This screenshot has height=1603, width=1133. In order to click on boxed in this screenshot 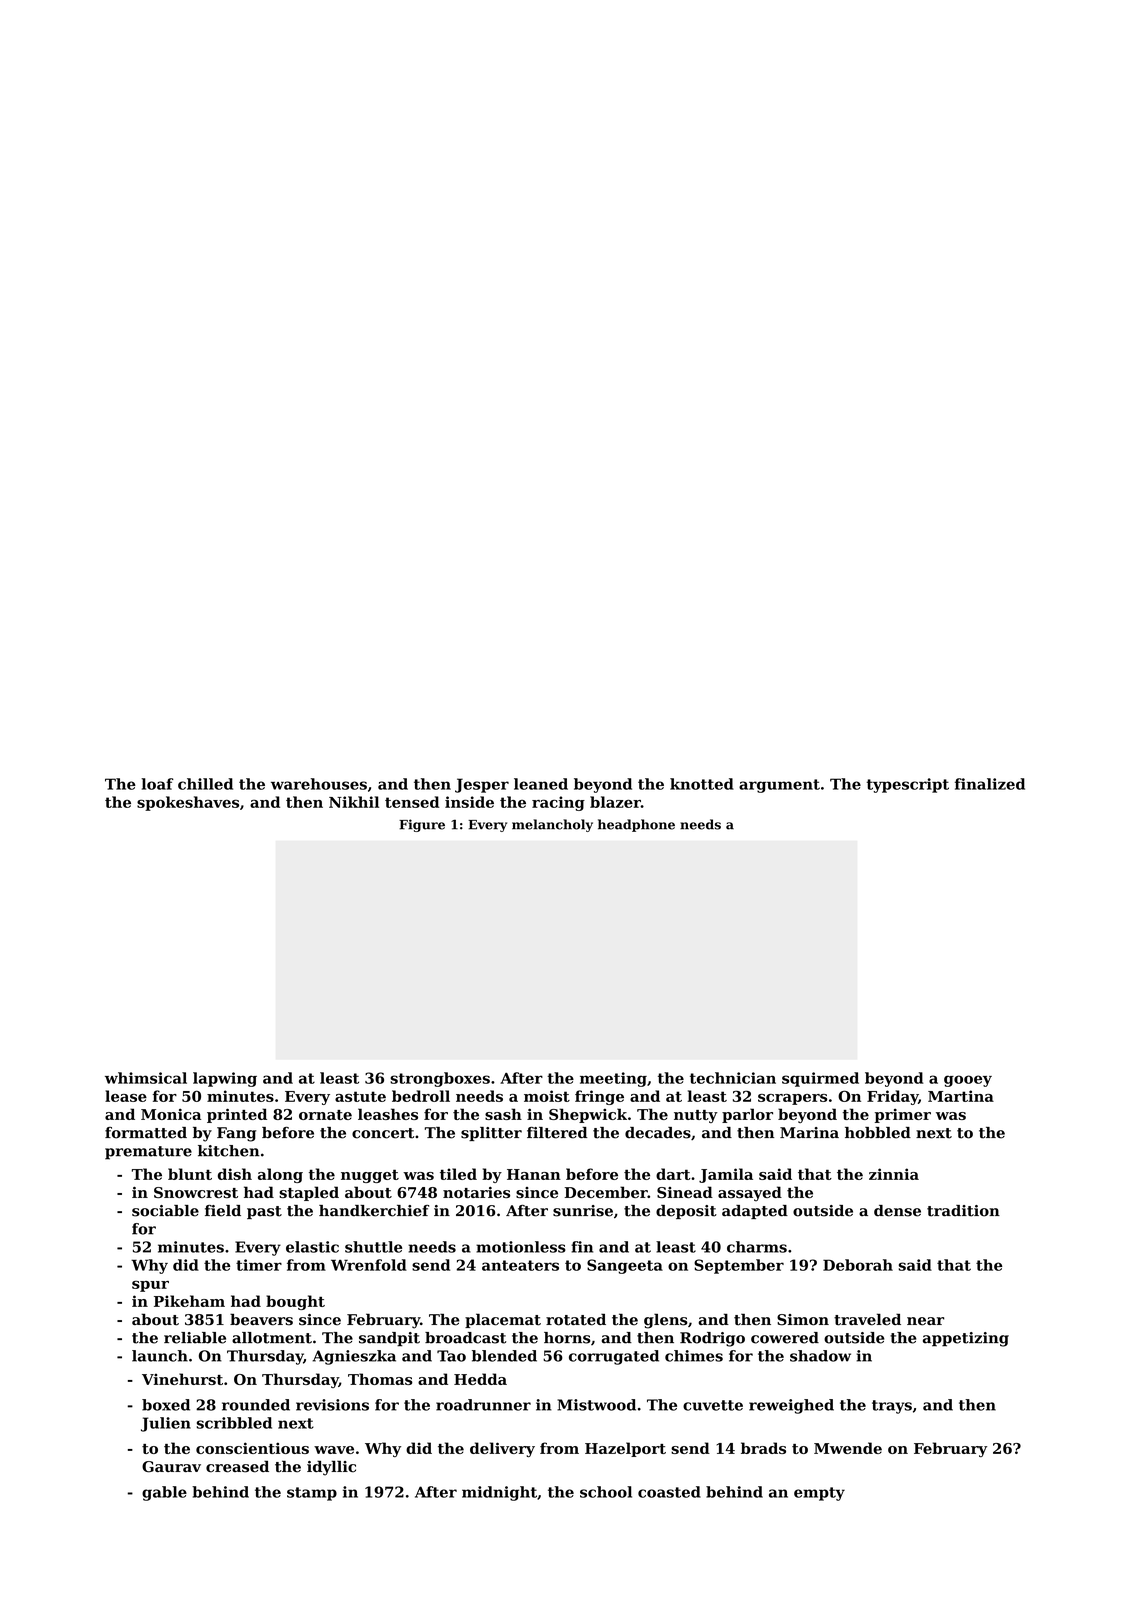, I will do `click(166, 1405)`.
